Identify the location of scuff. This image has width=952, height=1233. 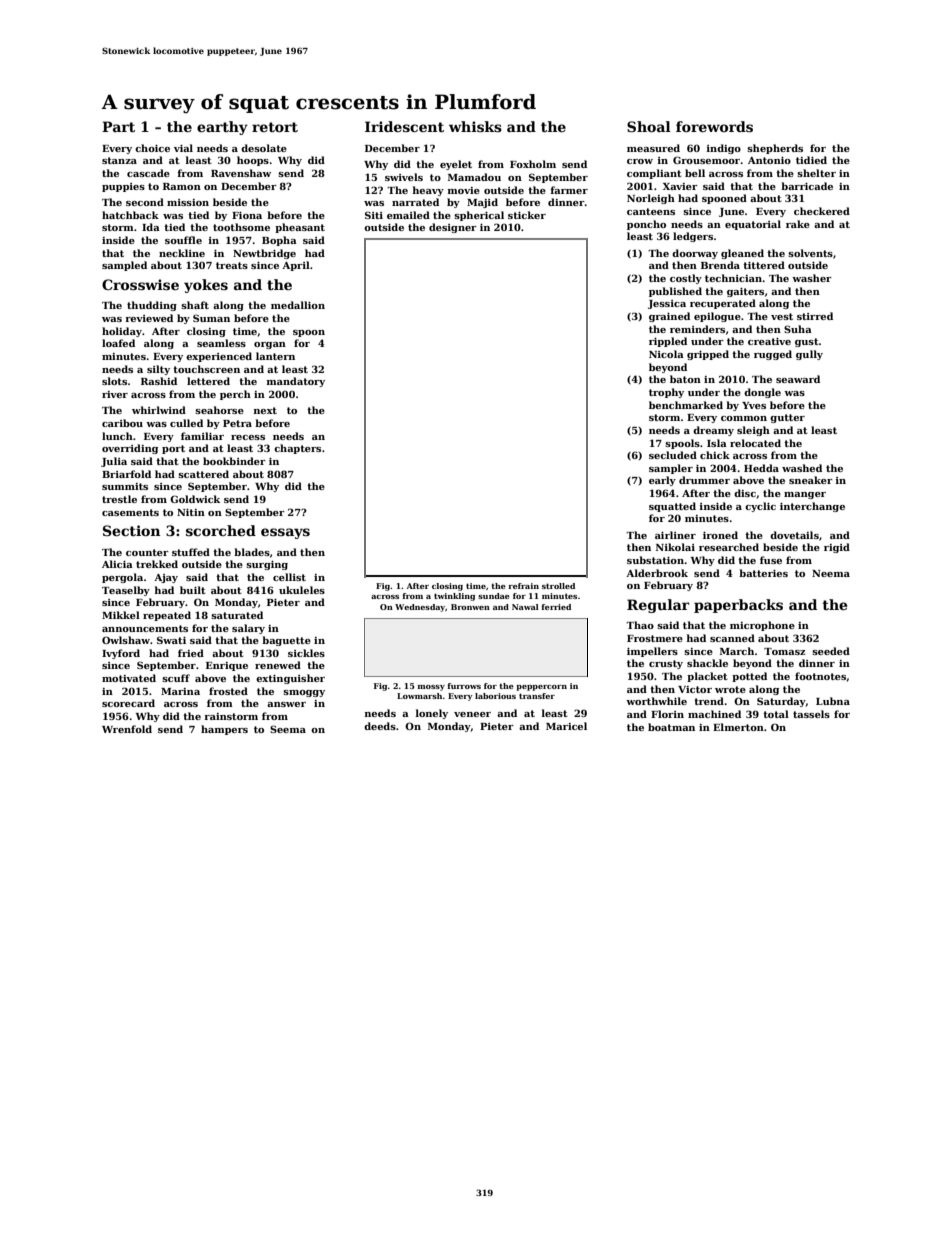
(176, 678).
